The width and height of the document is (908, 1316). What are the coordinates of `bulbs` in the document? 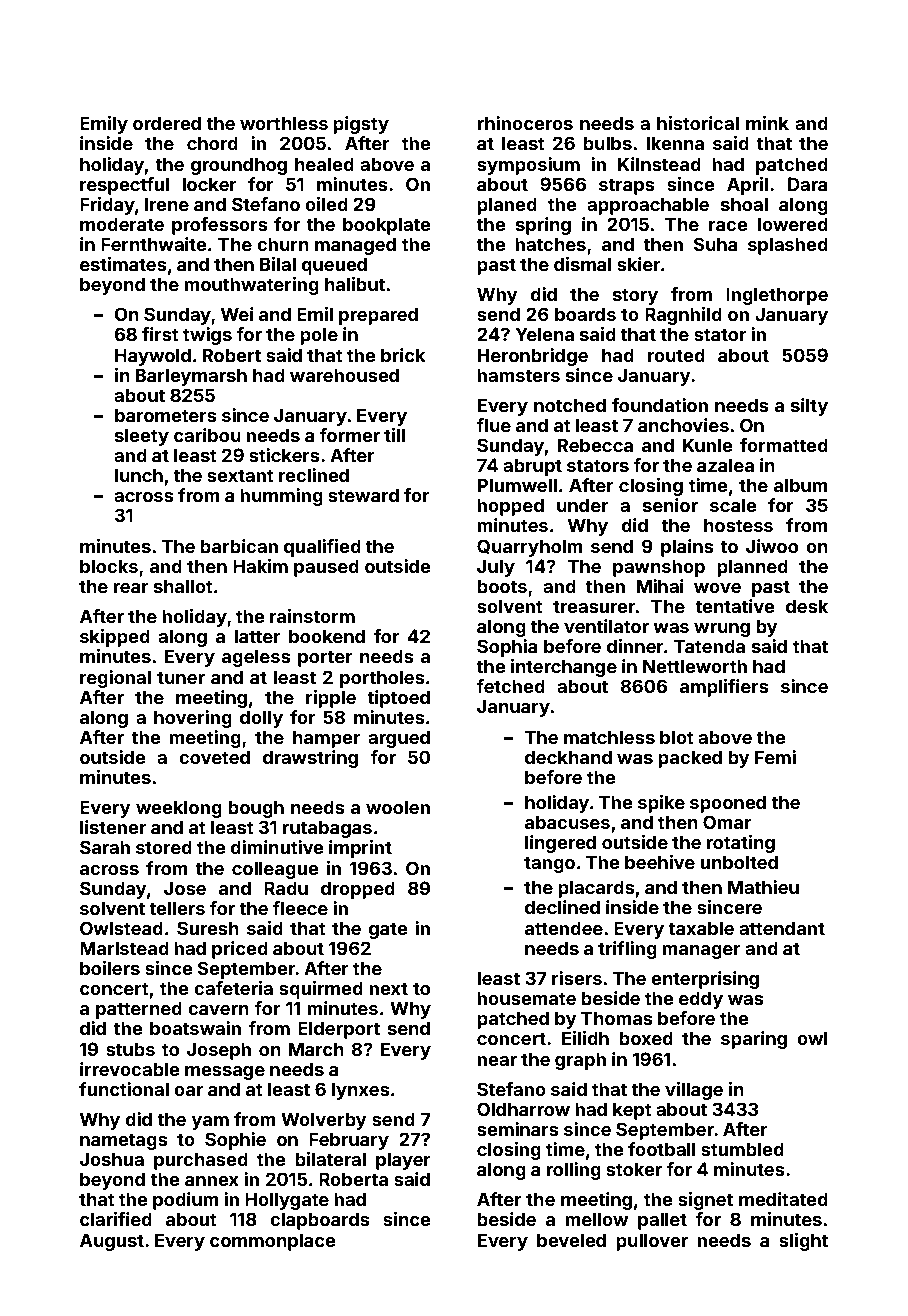 It's located at (607, 143).
